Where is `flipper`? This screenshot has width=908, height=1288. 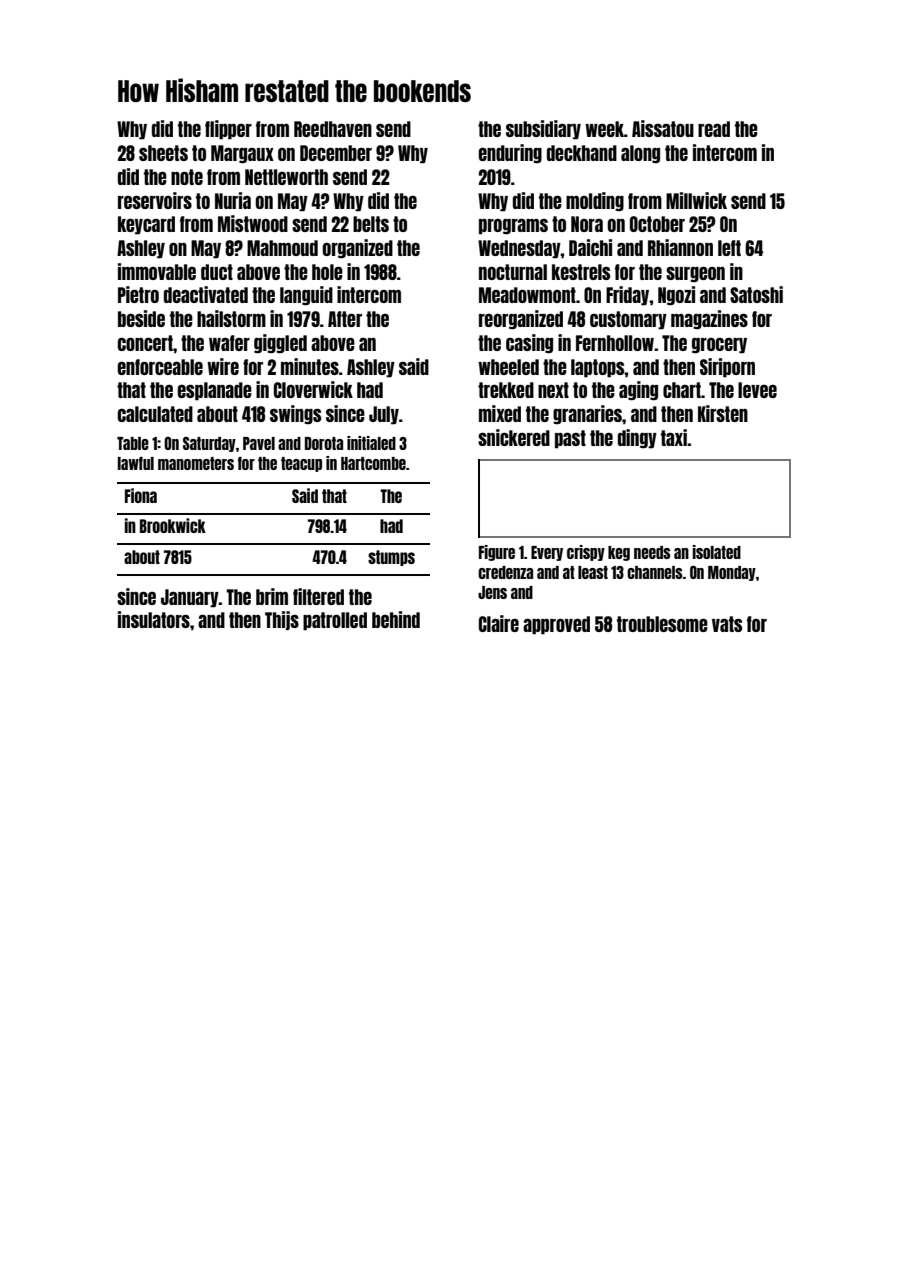 flipper is located at coordinates (228, 130).
